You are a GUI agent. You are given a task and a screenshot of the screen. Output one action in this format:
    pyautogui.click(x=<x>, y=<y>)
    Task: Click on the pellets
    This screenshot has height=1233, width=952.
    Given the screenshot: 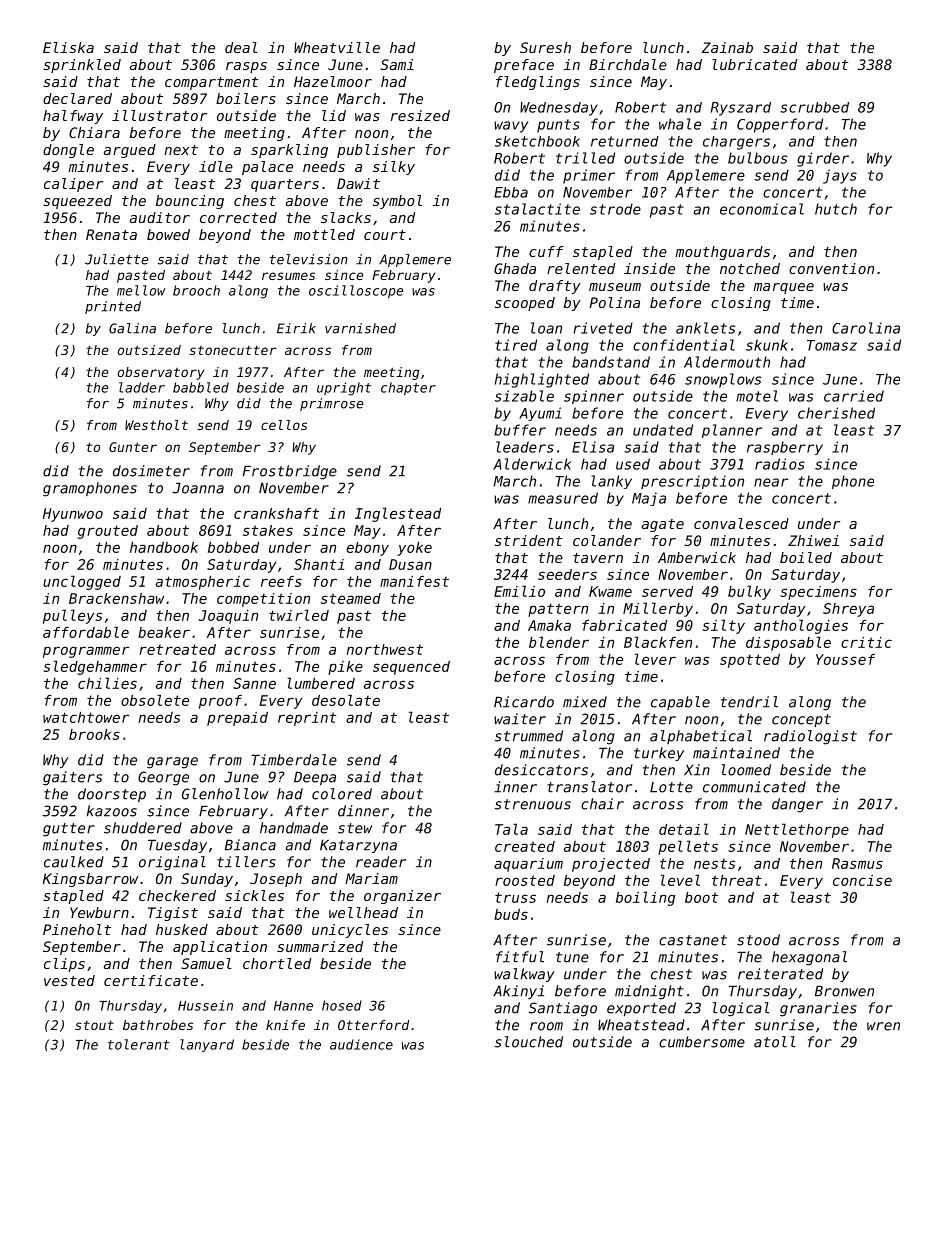 What is the action you would take?
    pyautogui.click(x=688, y=847)
